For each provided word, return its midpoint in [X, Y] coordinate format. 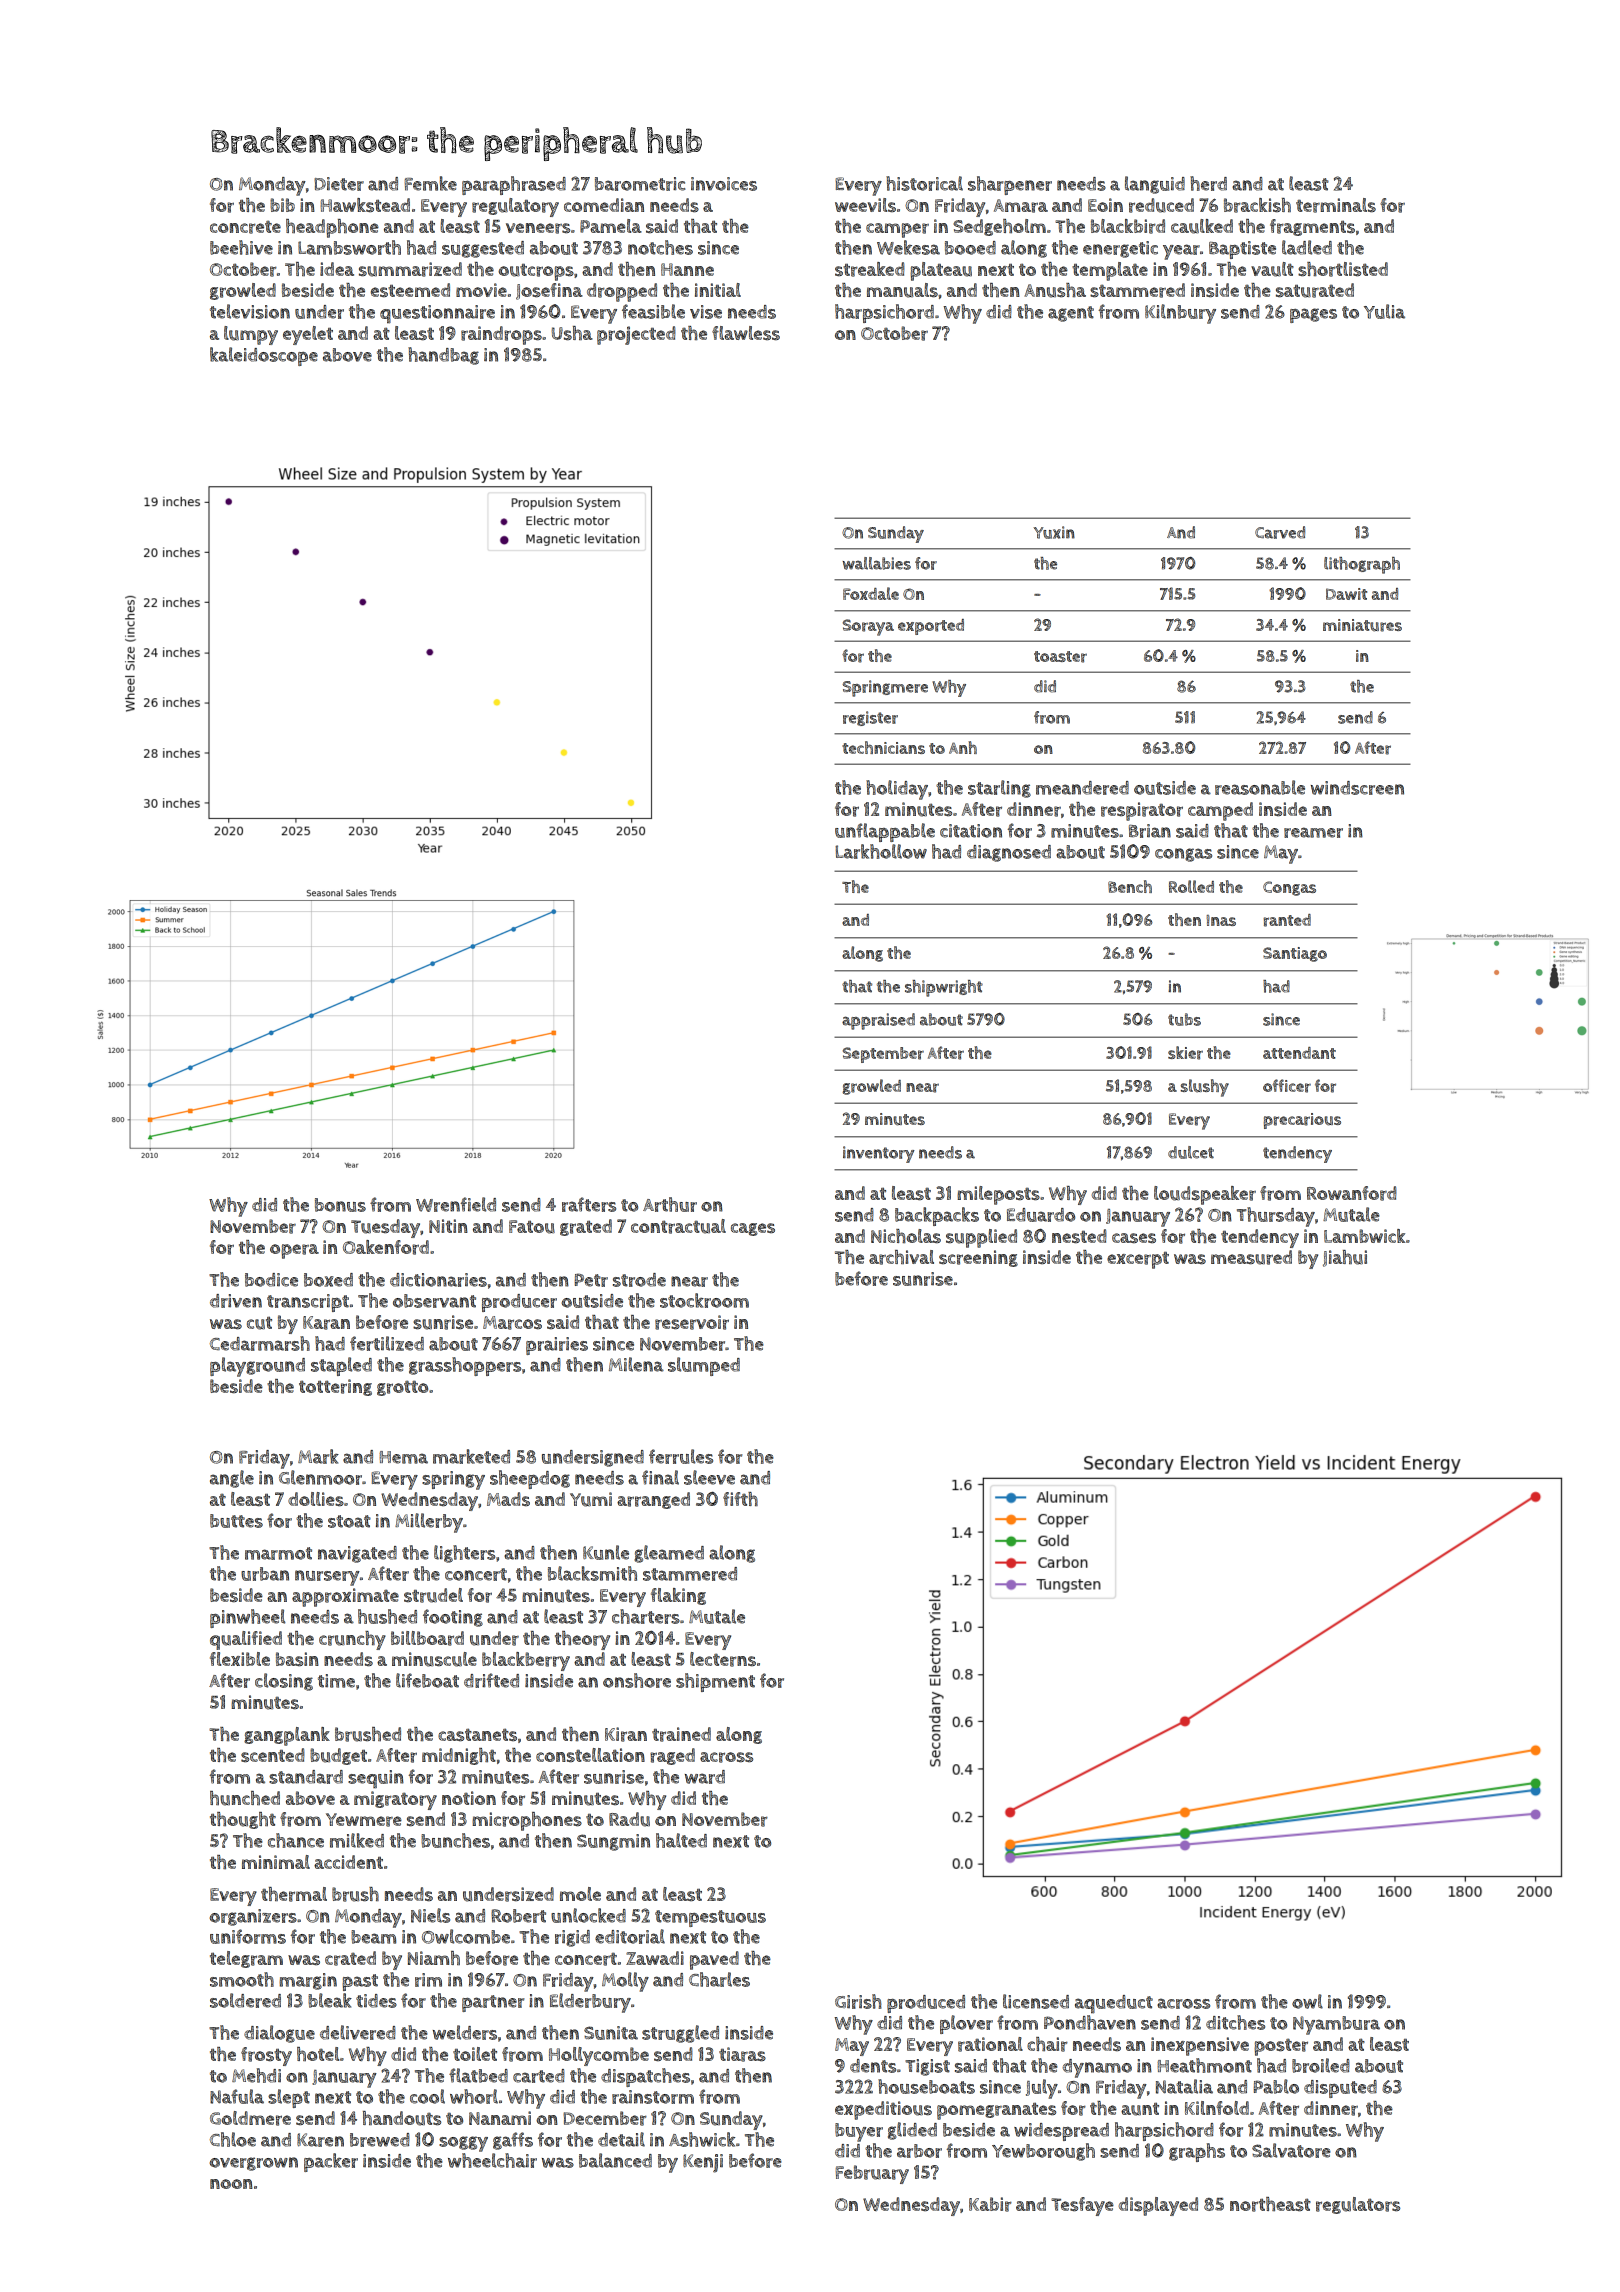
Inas [1221, 920]
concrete [245, 227]
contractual [678, 1226]
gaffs [513, 2141]
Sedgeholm [999, 227]
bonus [340, 1205]
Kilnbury [1180, 314]
